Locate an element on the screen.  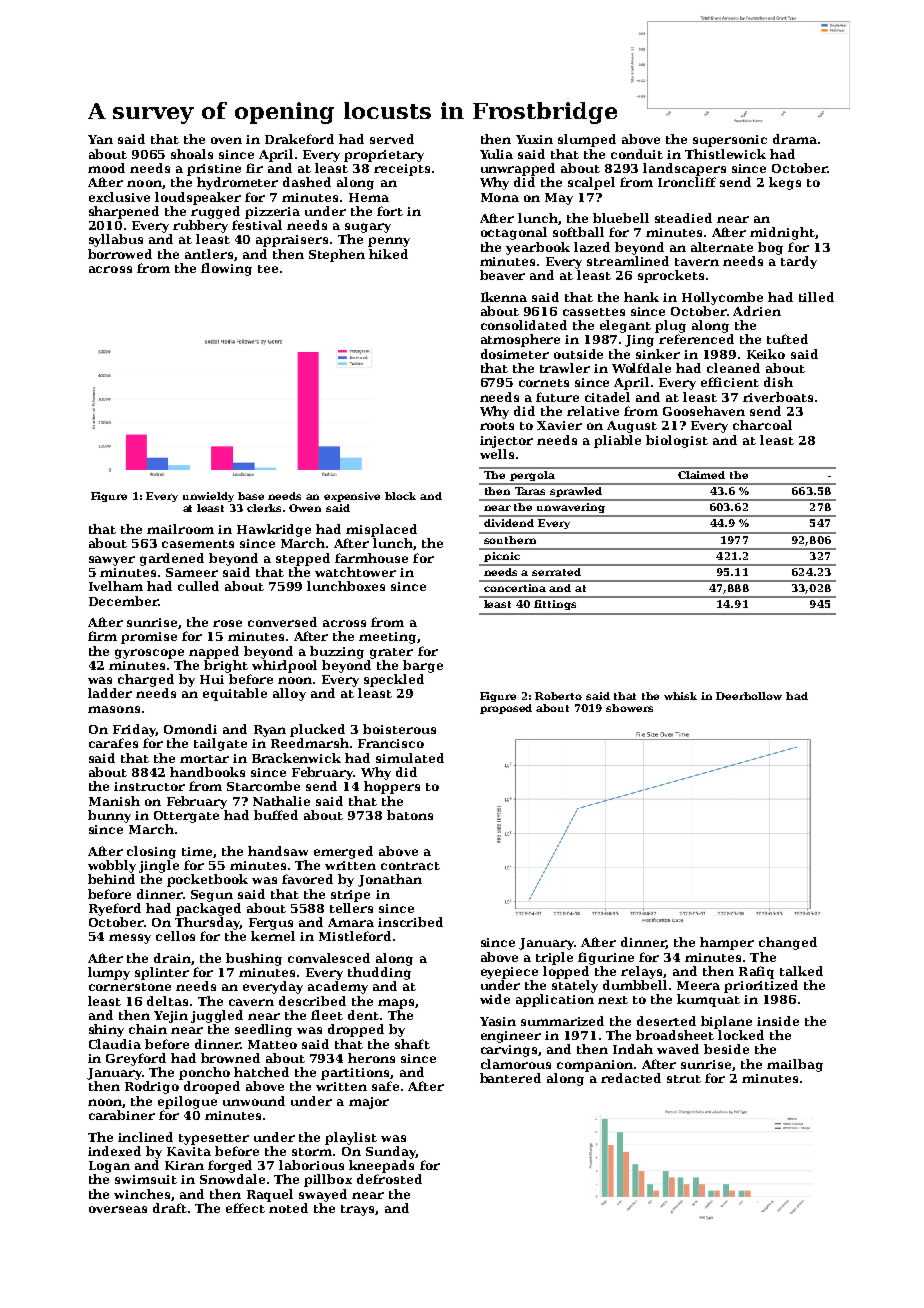
Yuxin is located at coordinates (534, 139).
